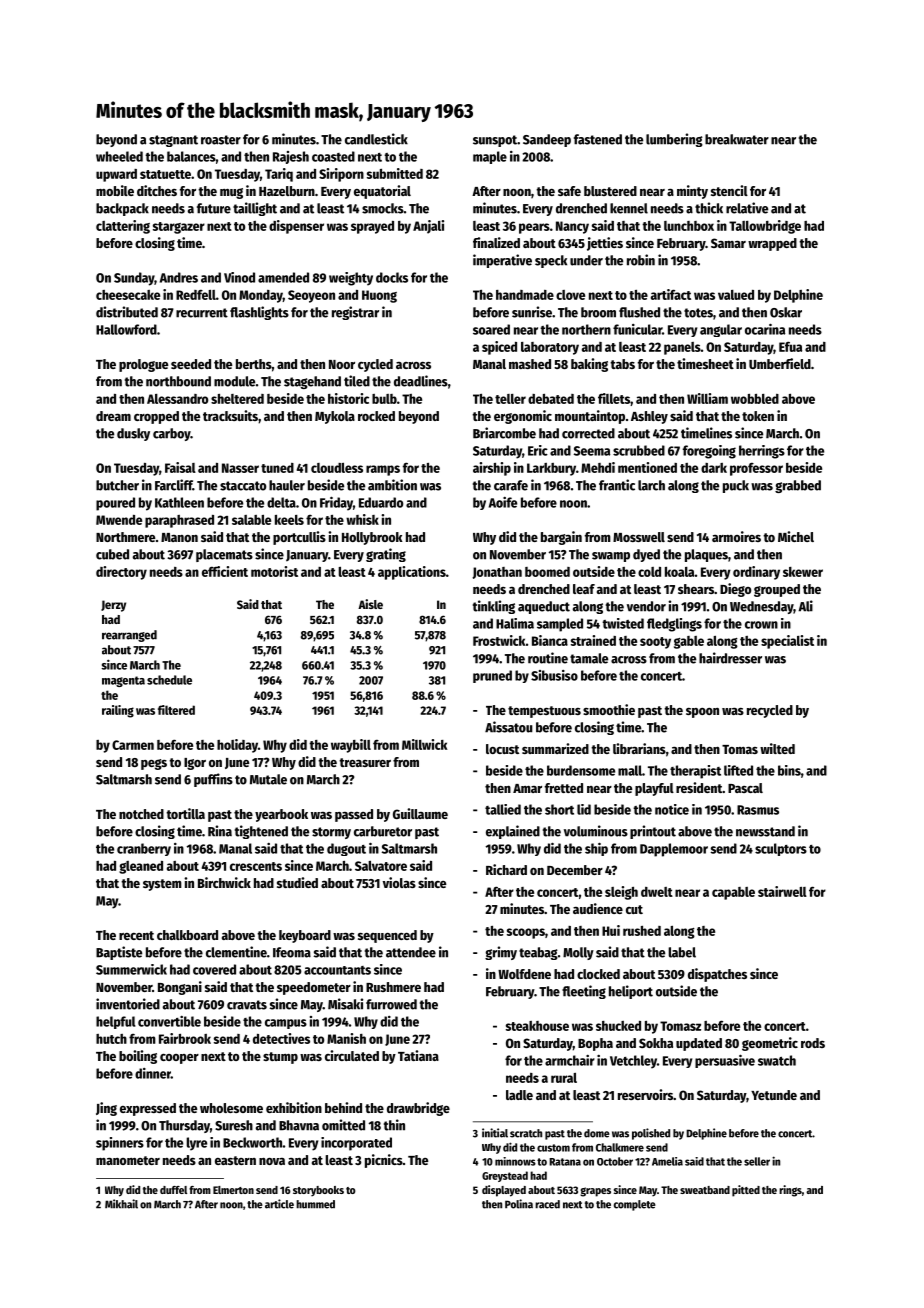  What do you see at coordinates (777, 748) in the screenshot?
I see `wilted` at bounding box center [777, 748].
